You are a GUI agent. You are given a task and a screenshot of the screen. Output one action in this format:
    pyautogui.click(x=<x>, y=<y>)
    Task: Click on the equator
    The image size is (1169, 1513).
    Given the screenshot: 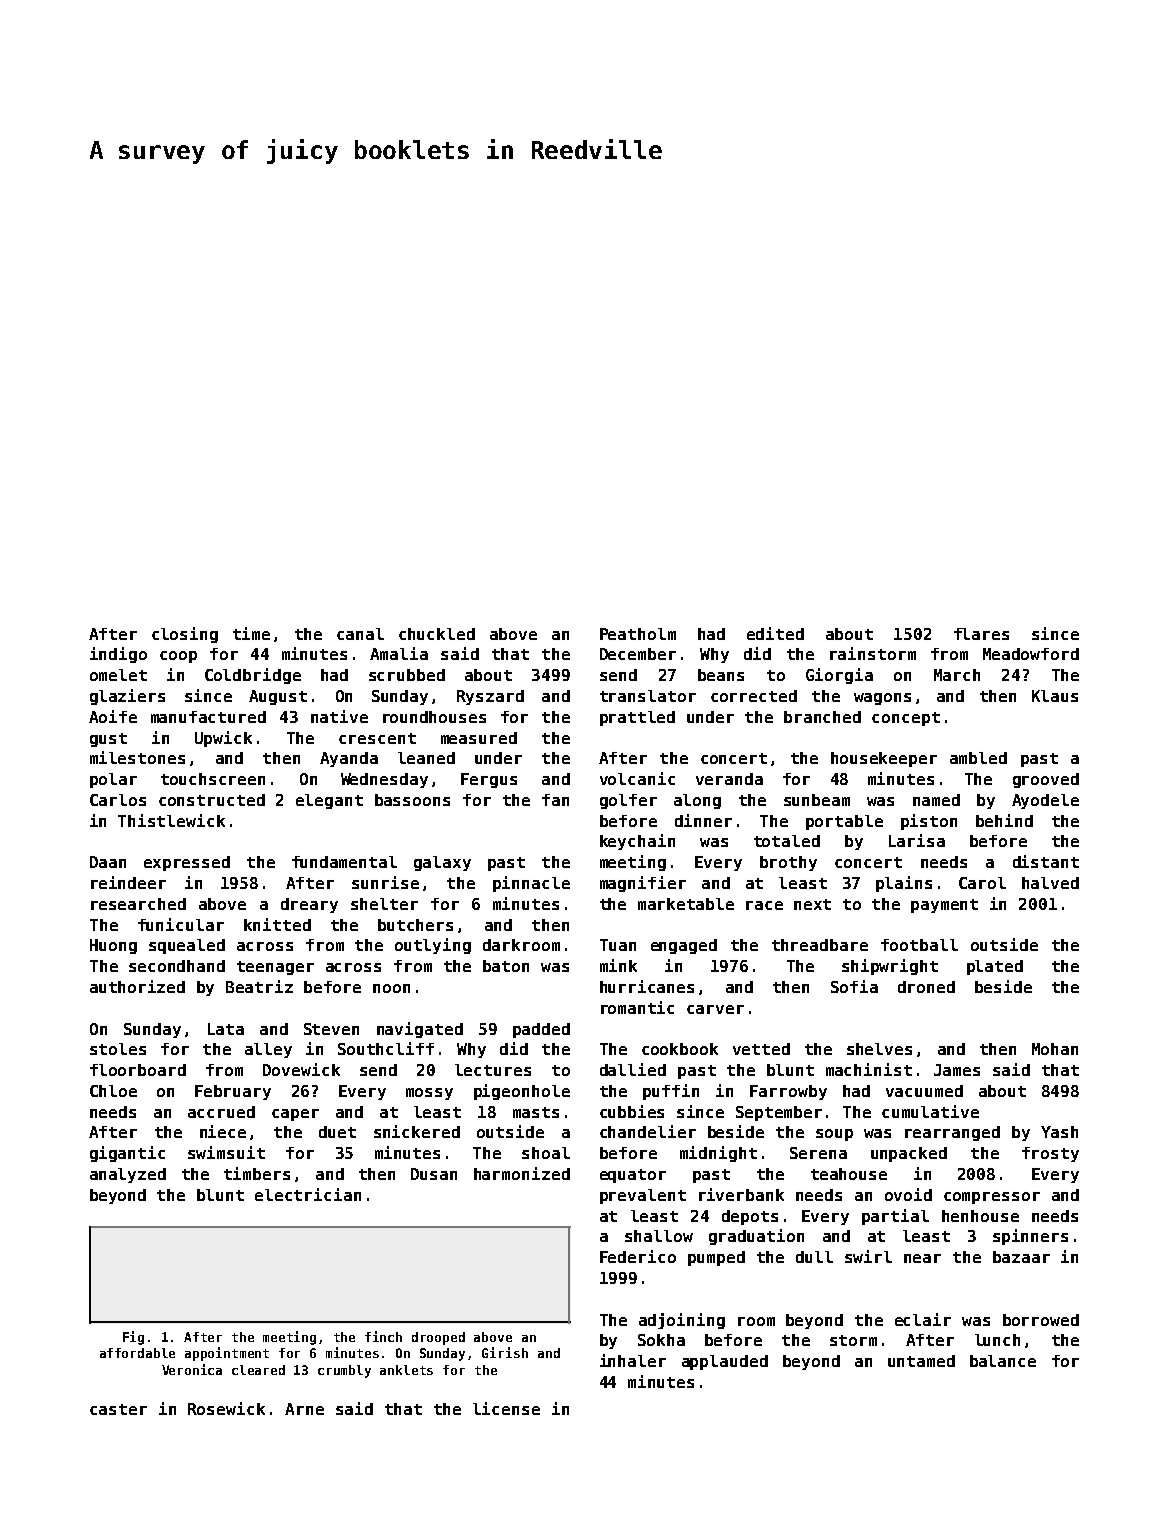 What is the action you would take?
    pyautogui.click(x=633, y=1176)
